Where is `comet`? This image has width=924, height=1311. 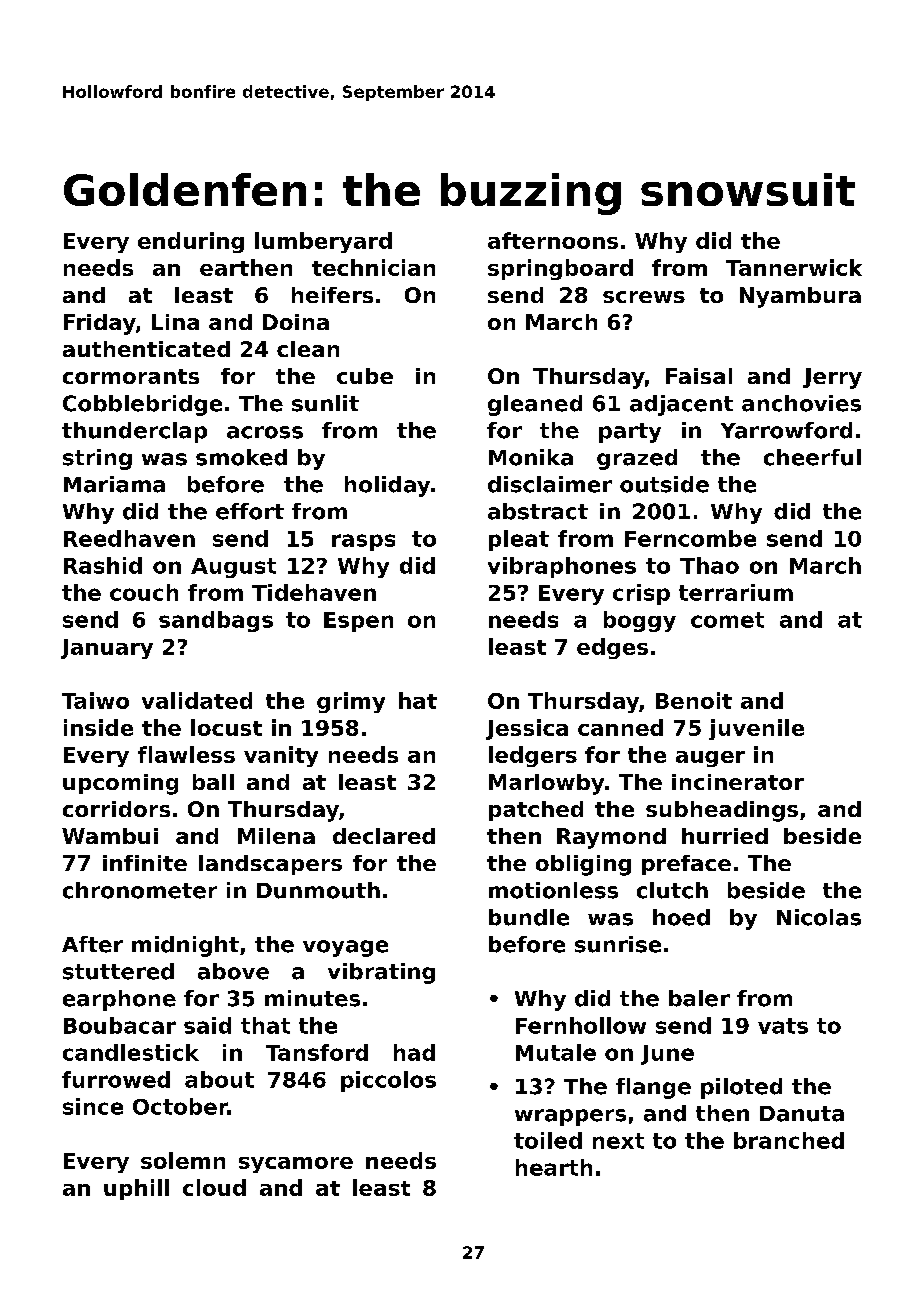 comet is located at coordinates (727, 620).
